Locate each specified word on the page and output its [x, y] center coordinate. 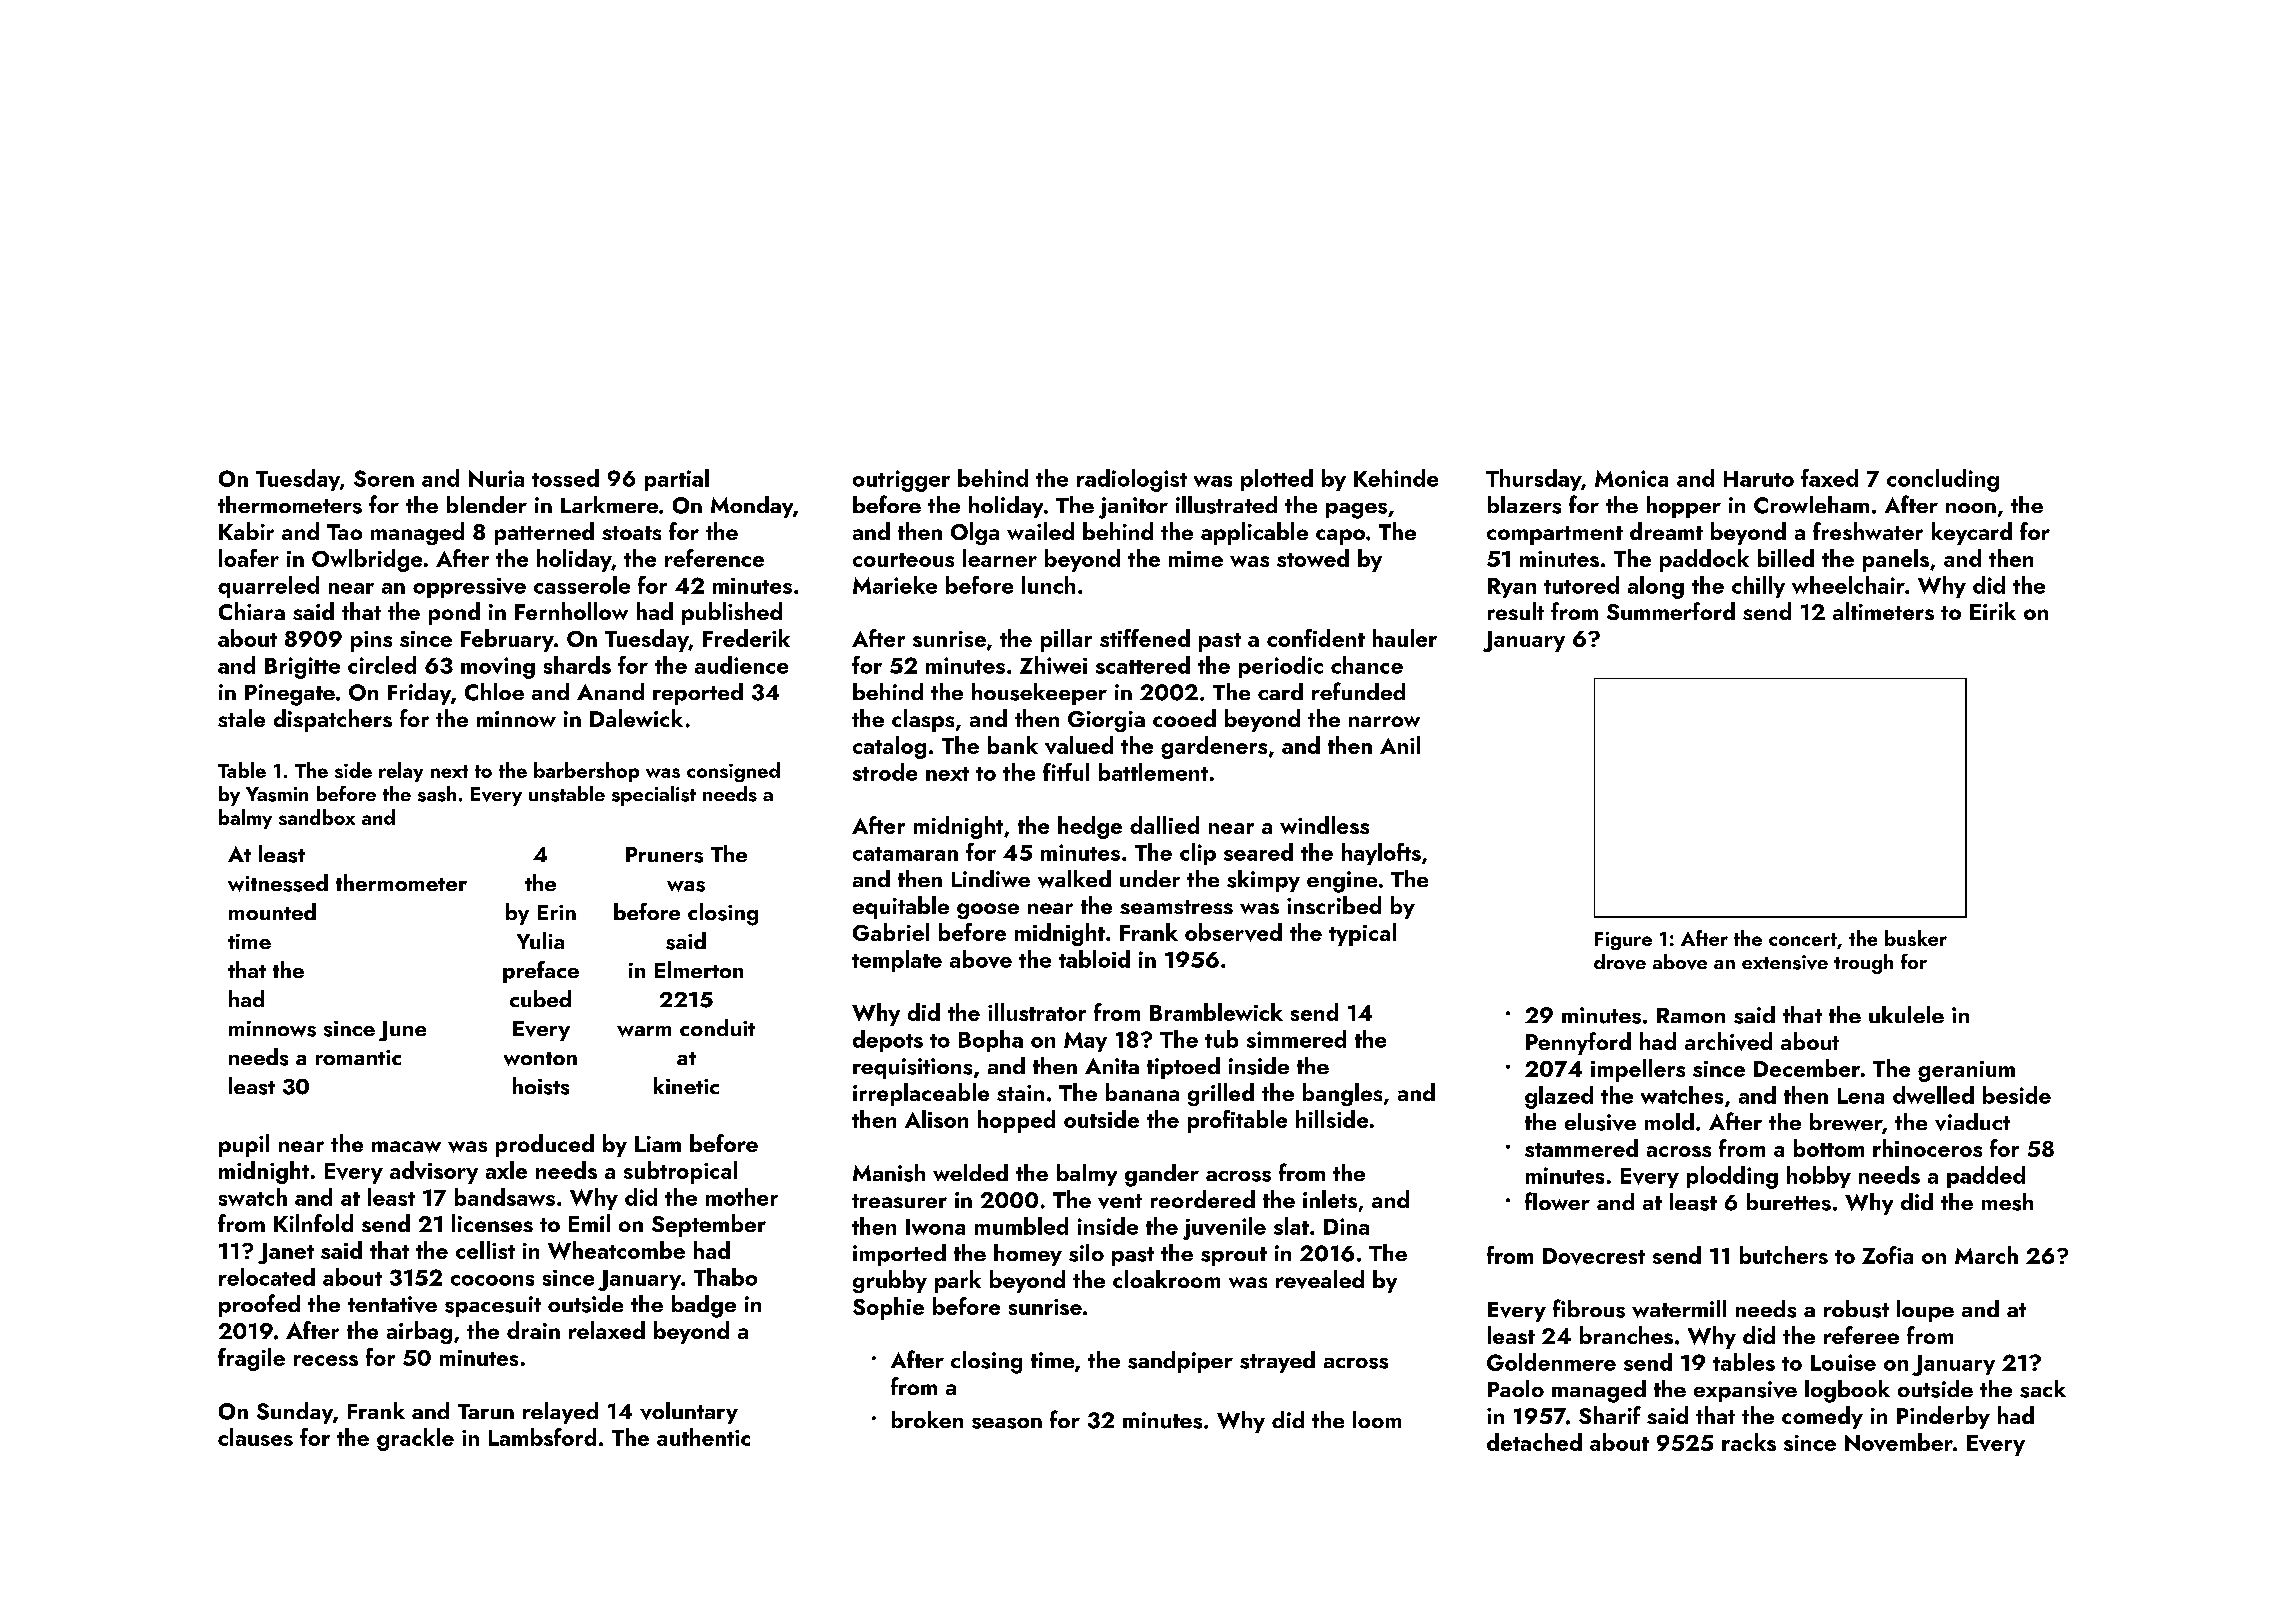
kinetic [686, 1085]
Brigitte [302, 668]
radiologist [1132, 480]
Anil [1400, 745]
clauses [255, 1437]
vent [1120, 1201]
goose [988, 911]
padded [1986, 1177]
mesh [2007, 1202]
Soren [384, 478]
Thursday [1533, 480]
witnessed [278, 883]
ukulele [1906, 1014]
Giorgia [1106, 721]
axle [506, 1170]
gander [1162, 1175]
